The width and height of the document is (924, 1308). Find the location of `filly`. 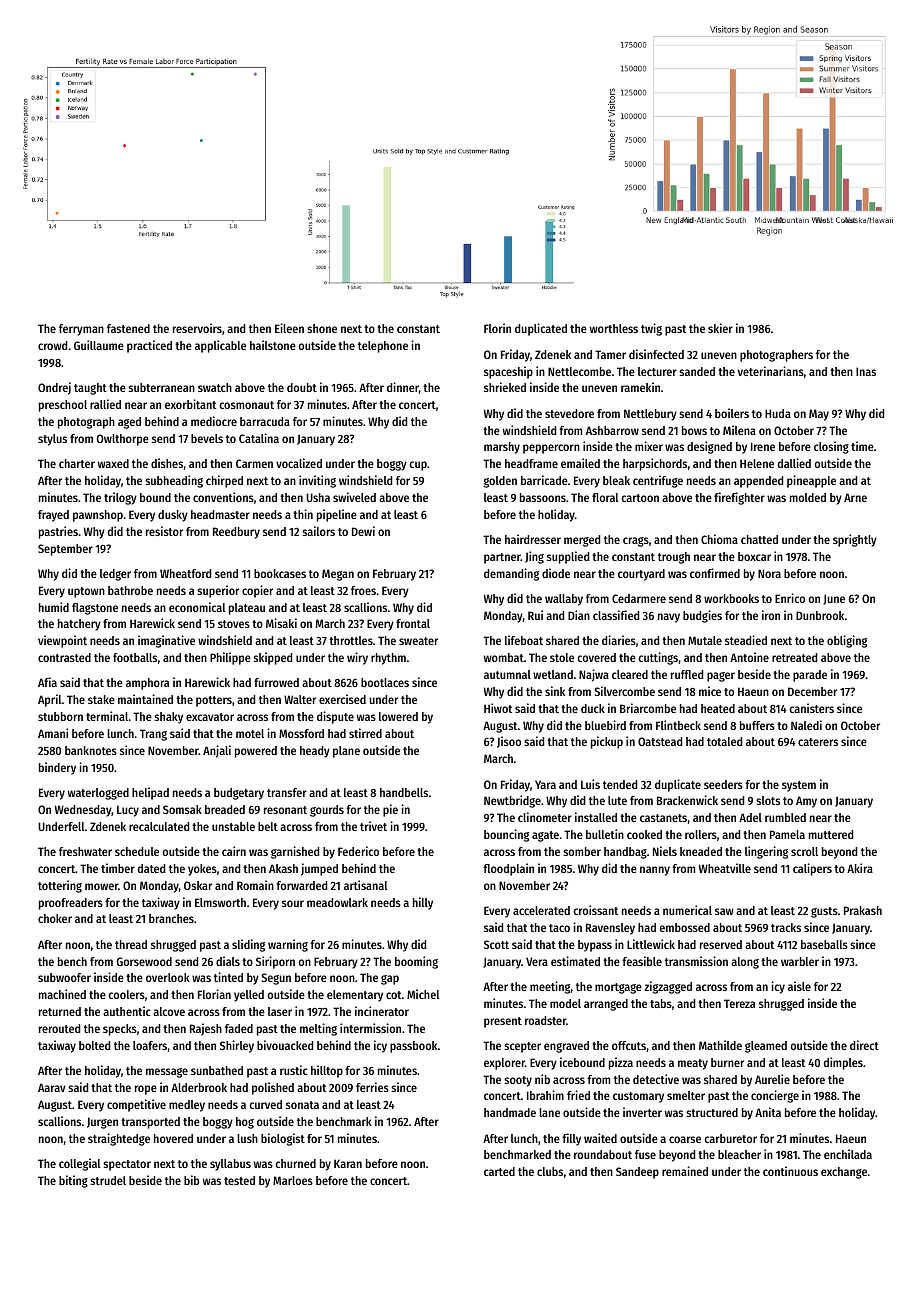

filly is located at coordinates (571, 1139).
